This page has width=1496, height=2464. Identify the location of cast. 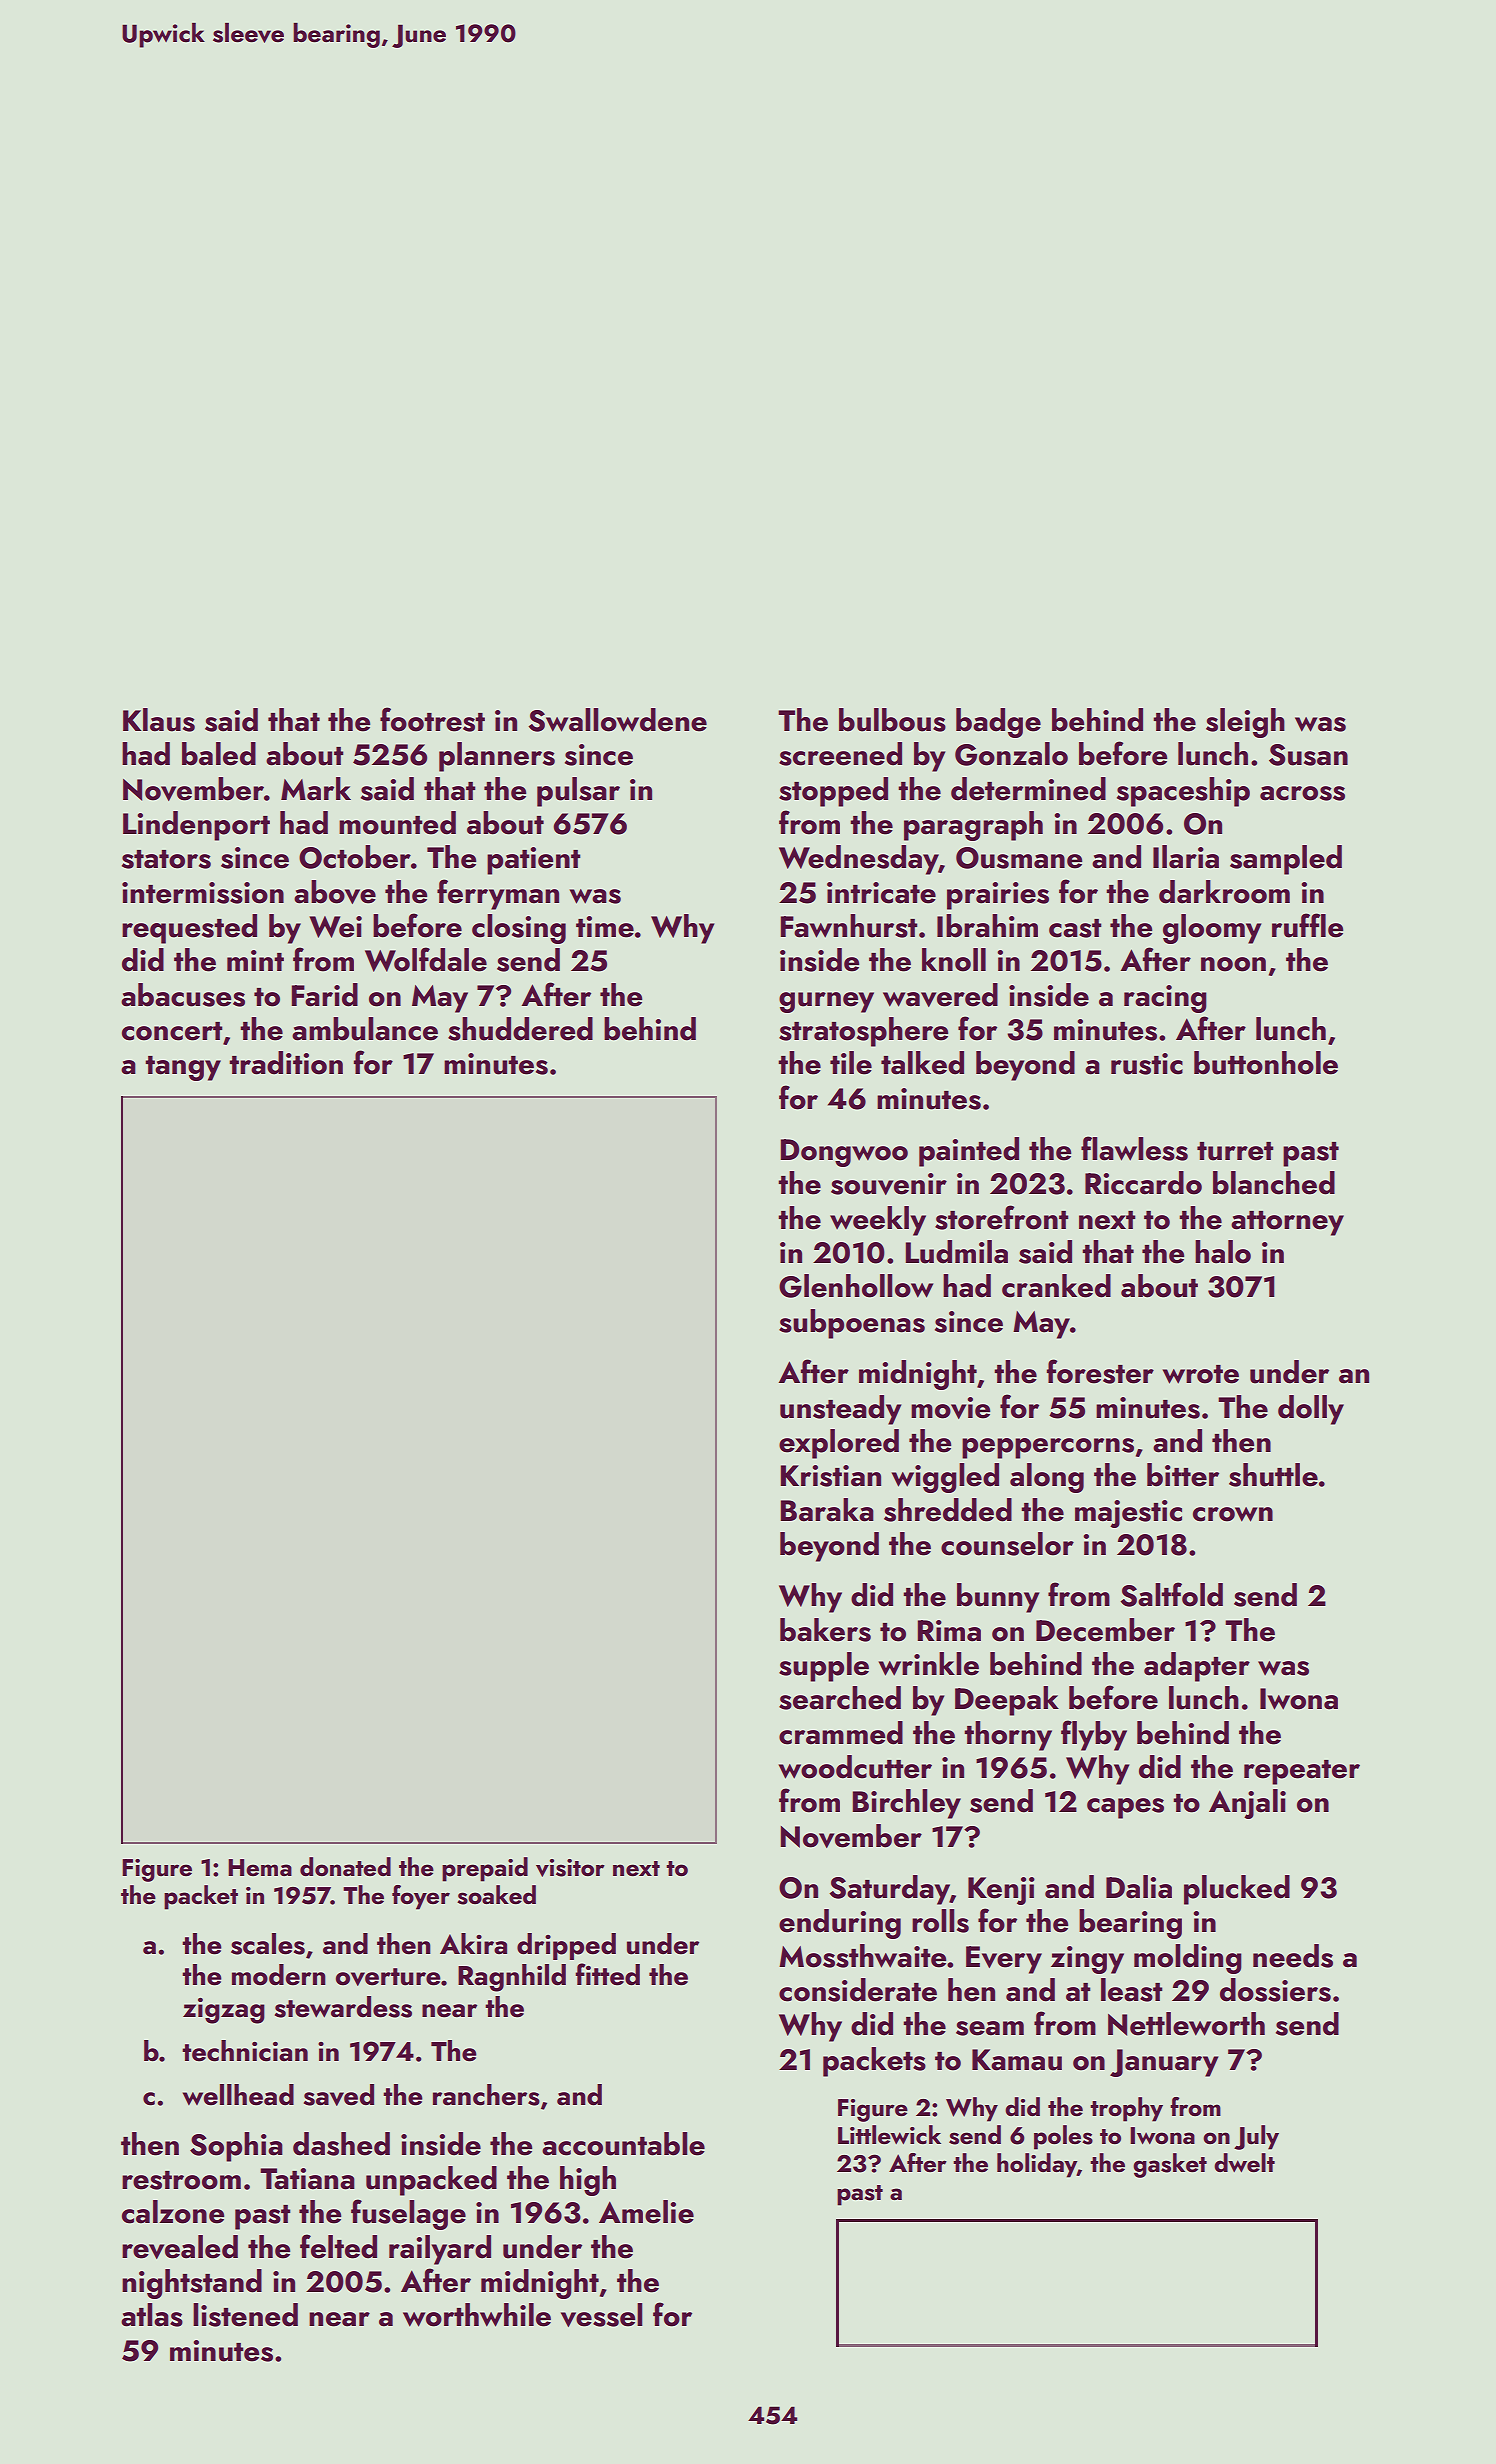
(1075, 928).
